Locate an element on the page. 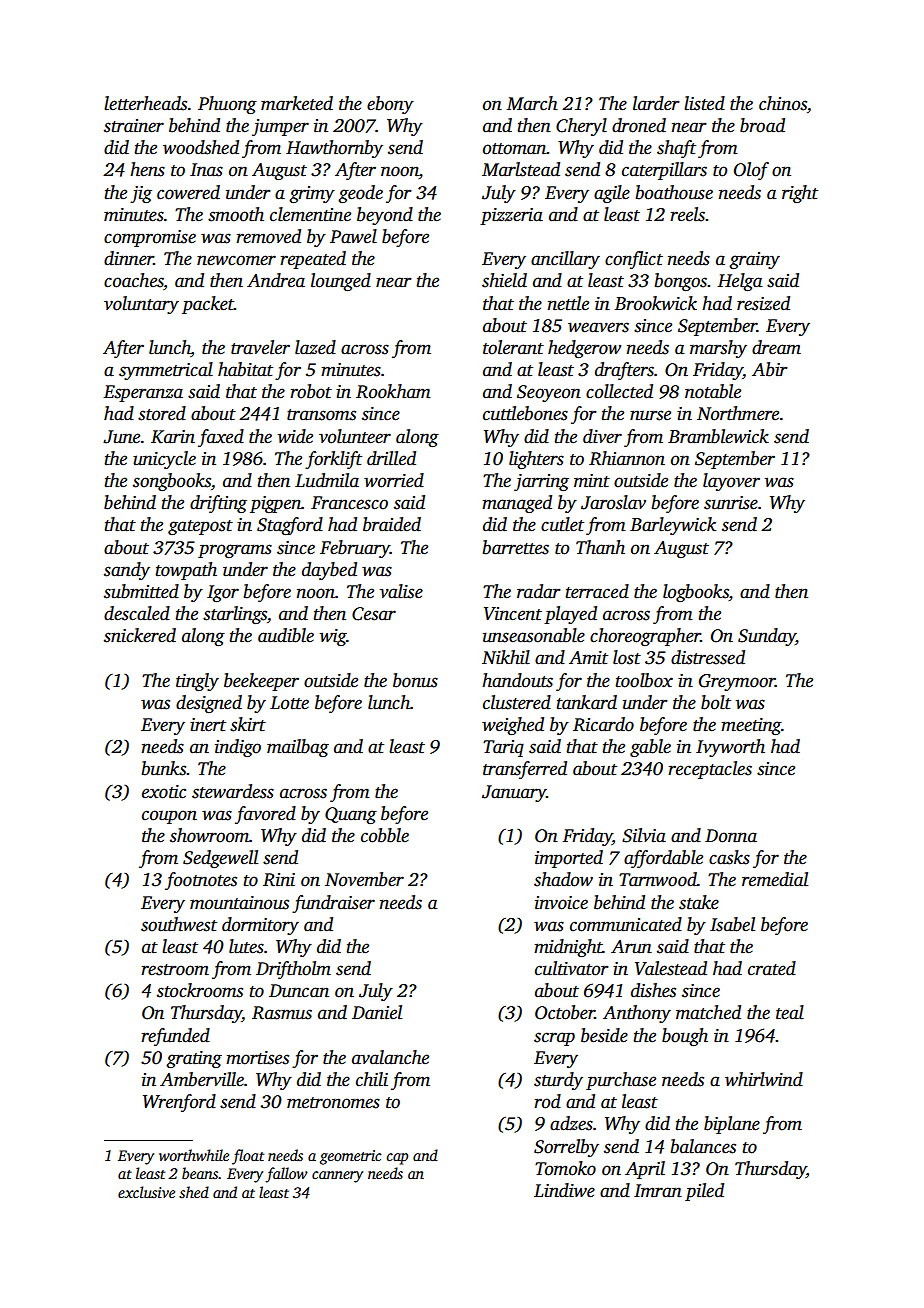  jig is located at coordinates (141, 194).
